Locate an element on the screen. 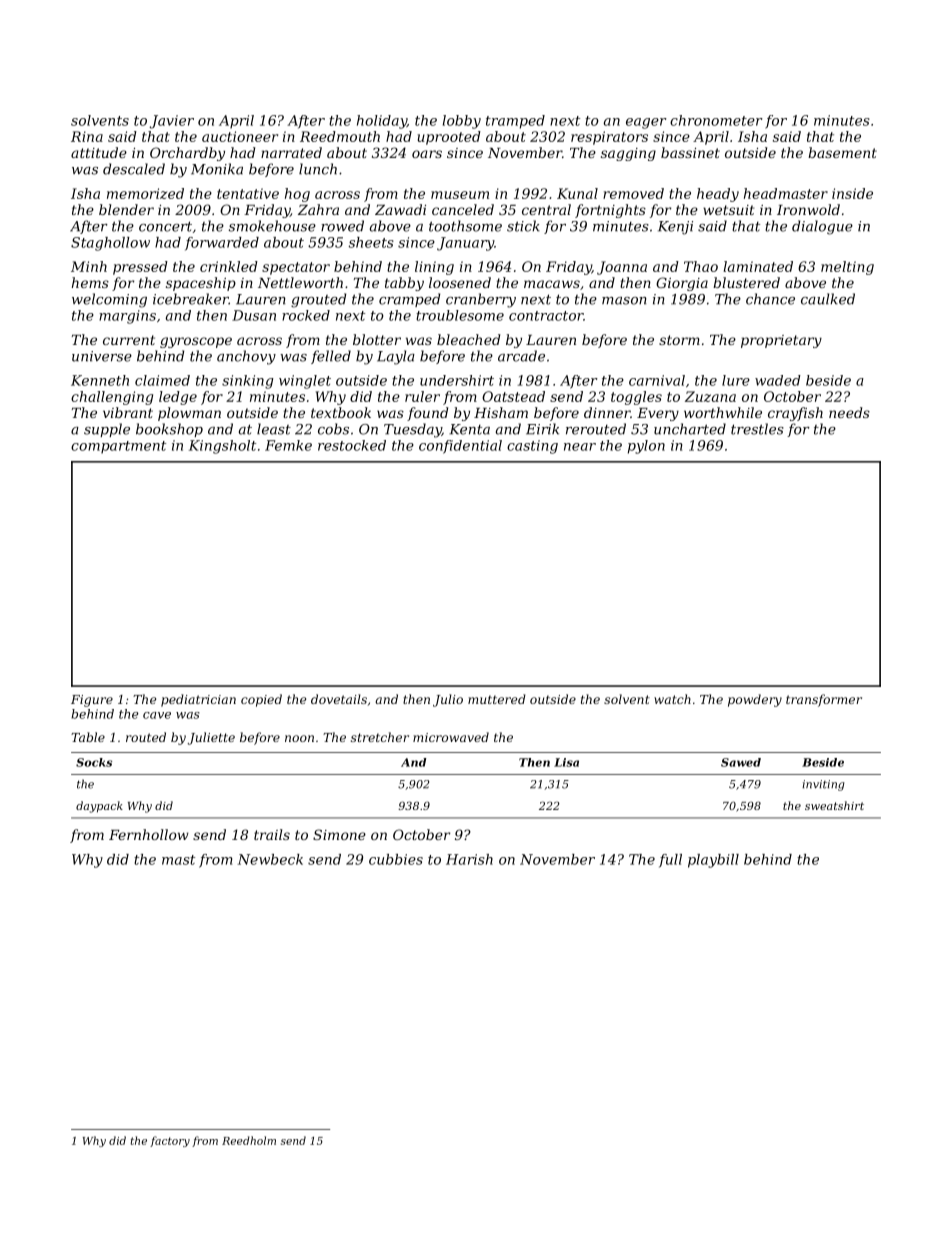  muttered is located at coordinates (497, 699).
